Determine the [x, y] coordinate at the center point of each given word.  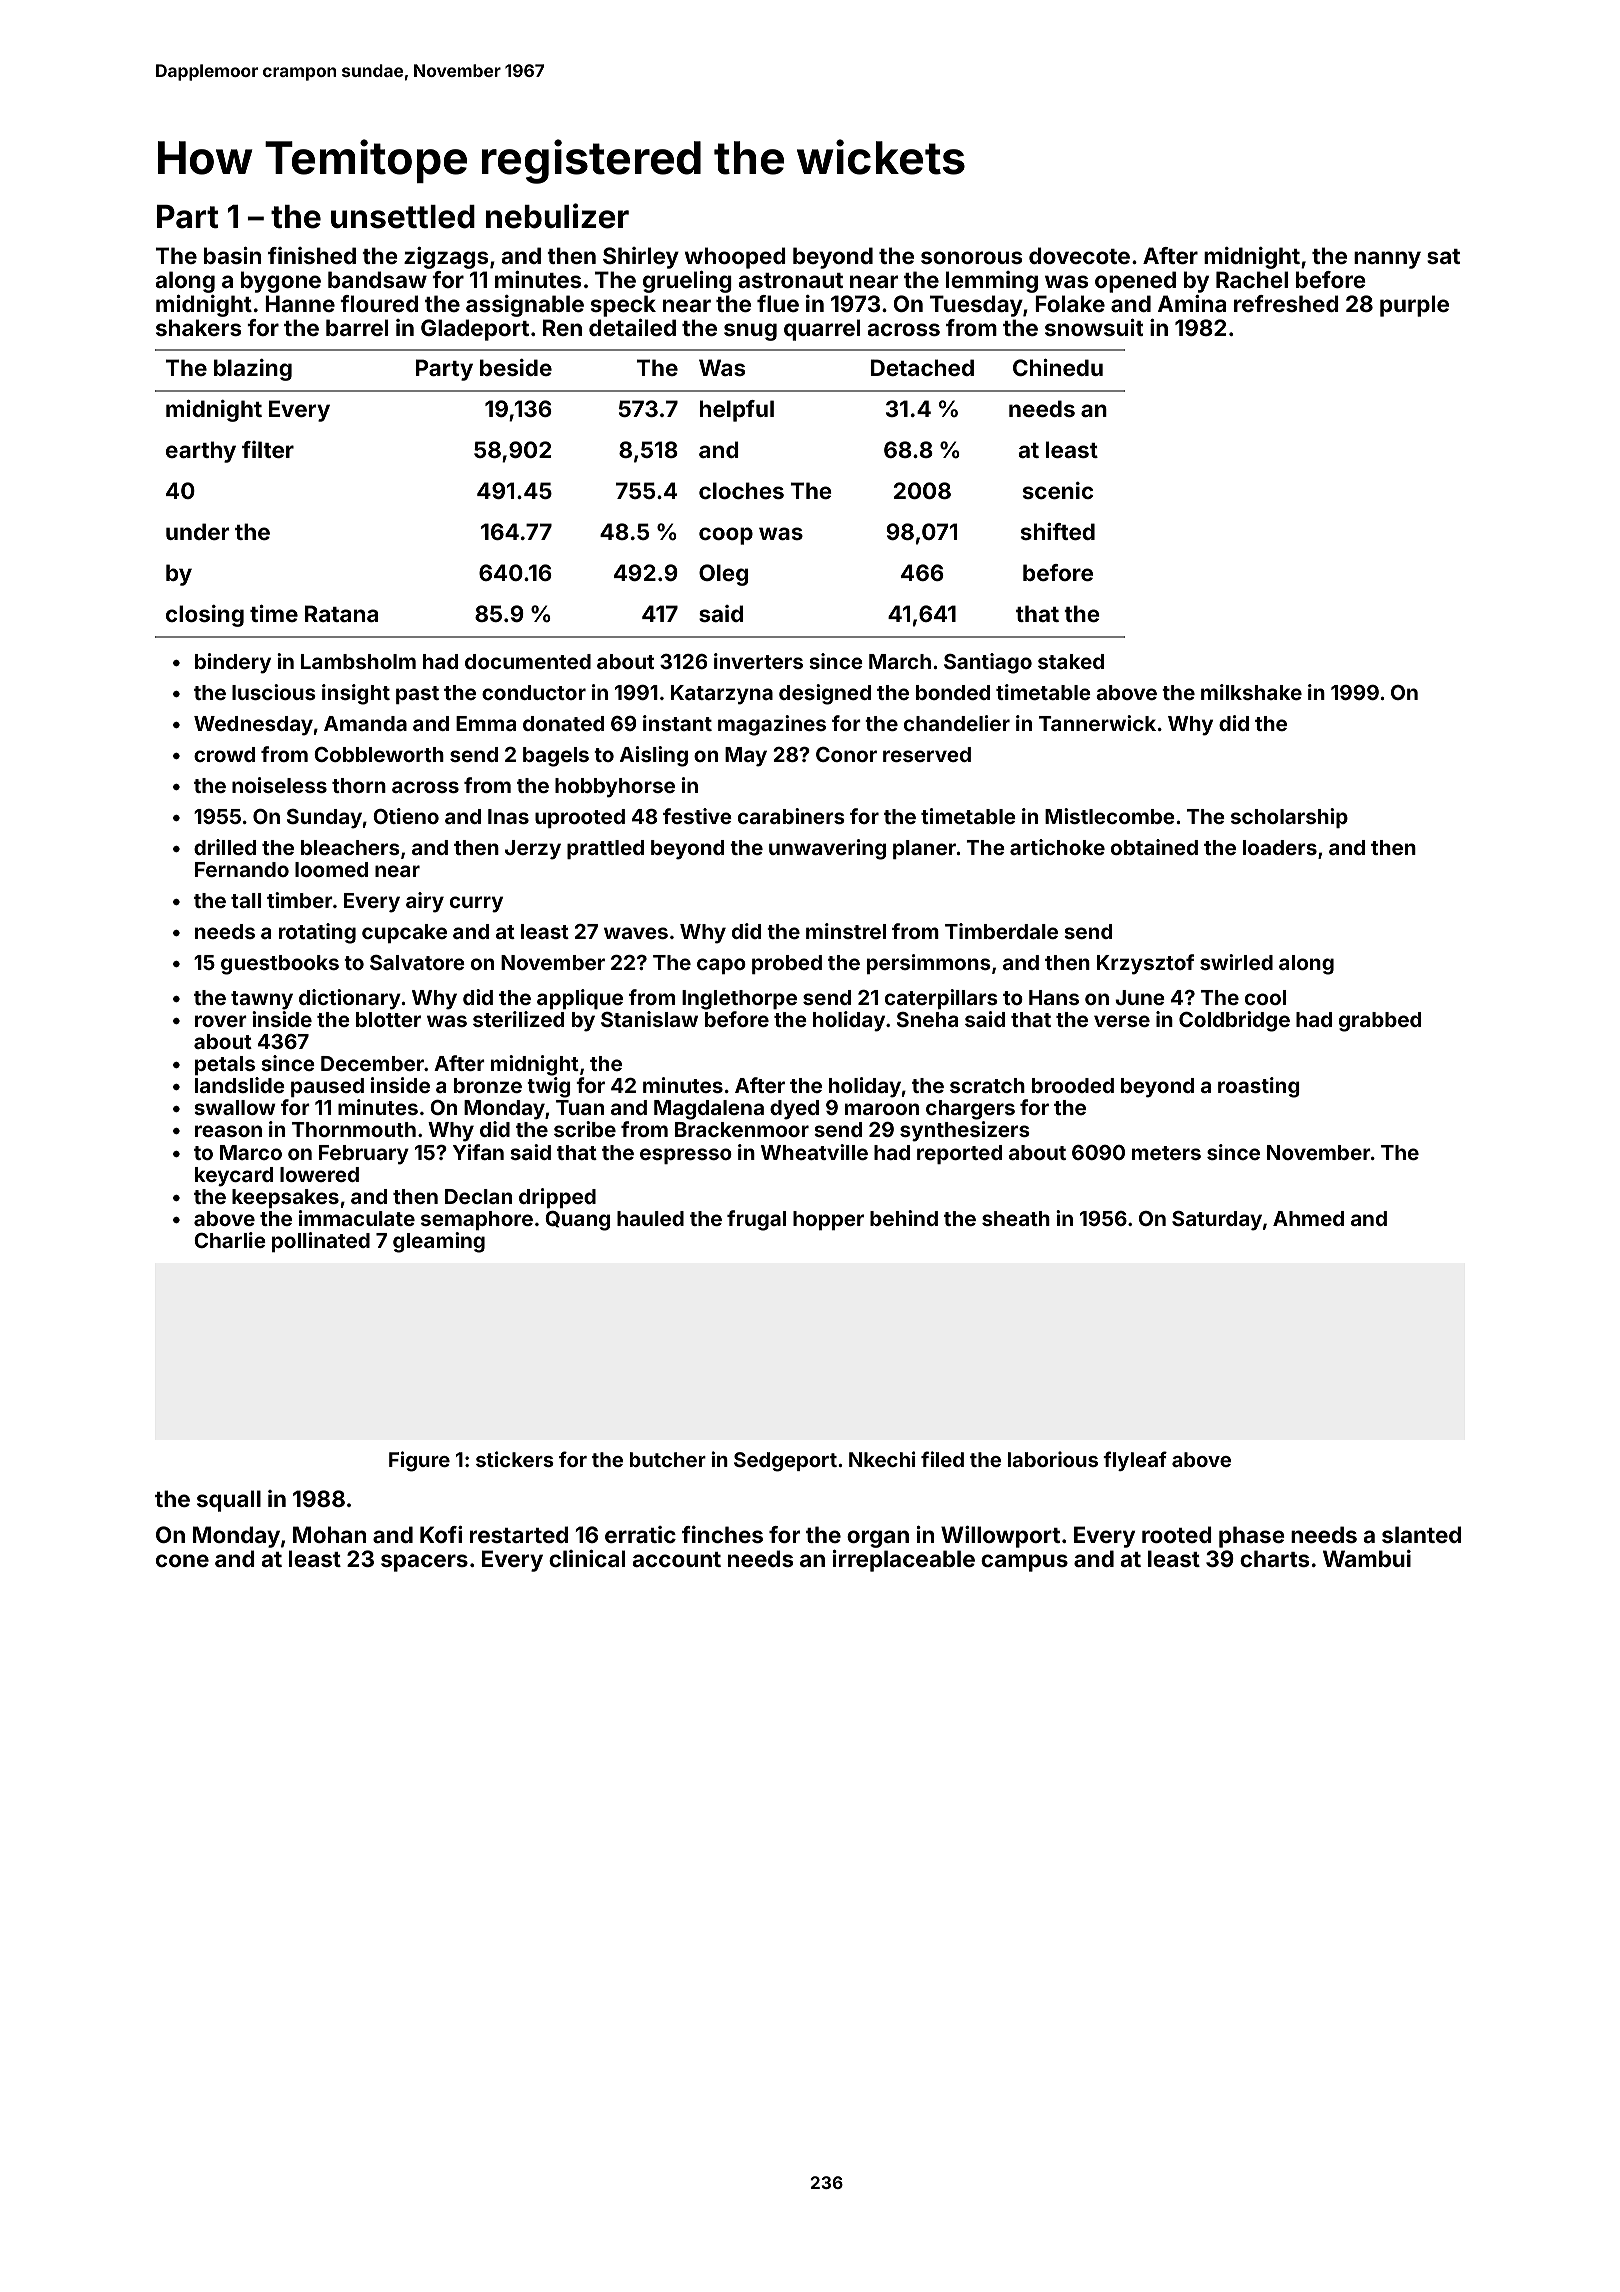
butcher [668, 1459]
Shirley [641, 258]
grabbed [1380, 1022]
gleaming [439, 1242]
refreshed [1286, 303]
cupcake [404, 933]
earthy [201, 452]
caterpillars [941, 999]
